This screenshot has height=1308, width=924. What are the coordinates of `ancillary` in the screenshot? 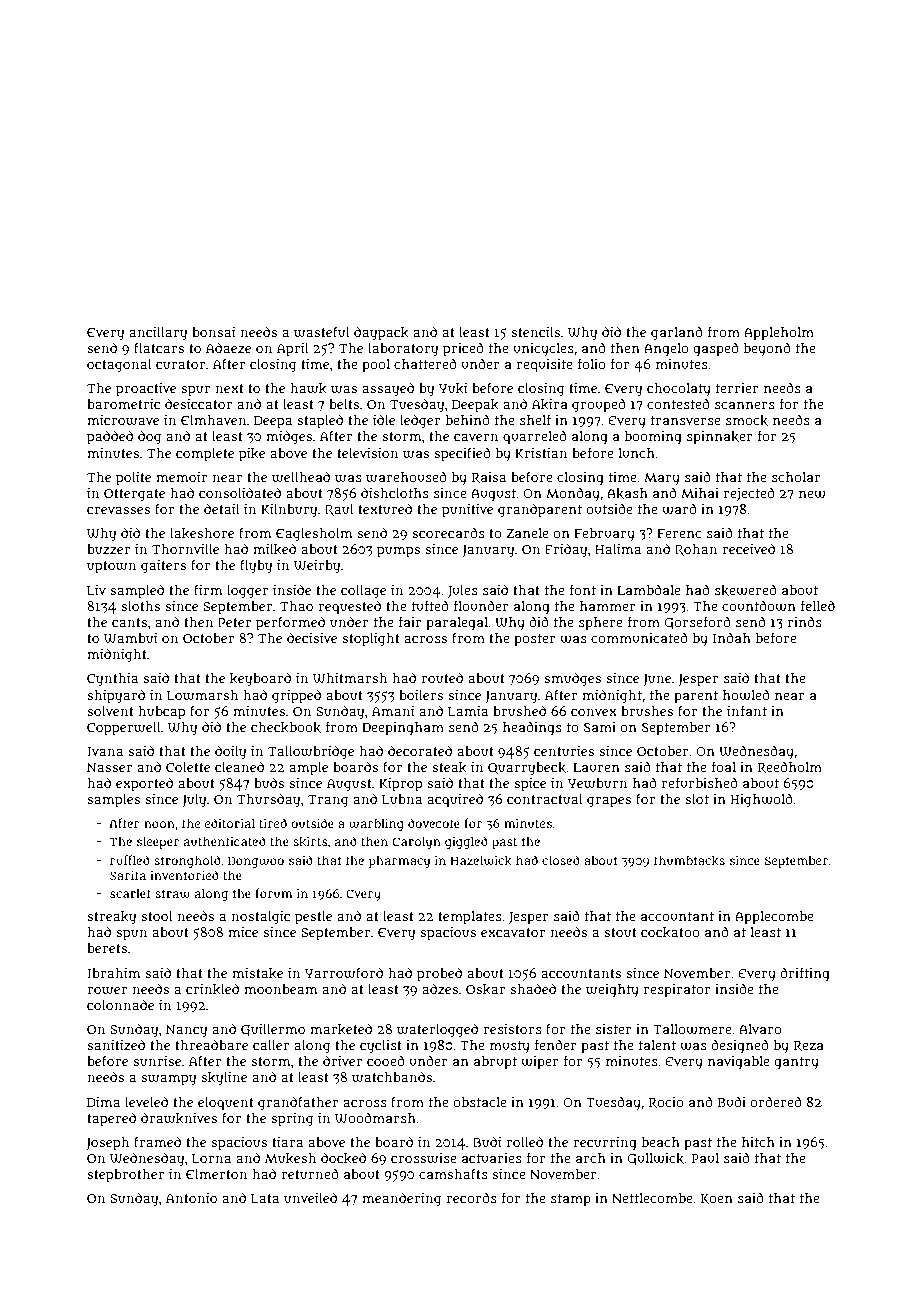 It's located at (158, 334).
